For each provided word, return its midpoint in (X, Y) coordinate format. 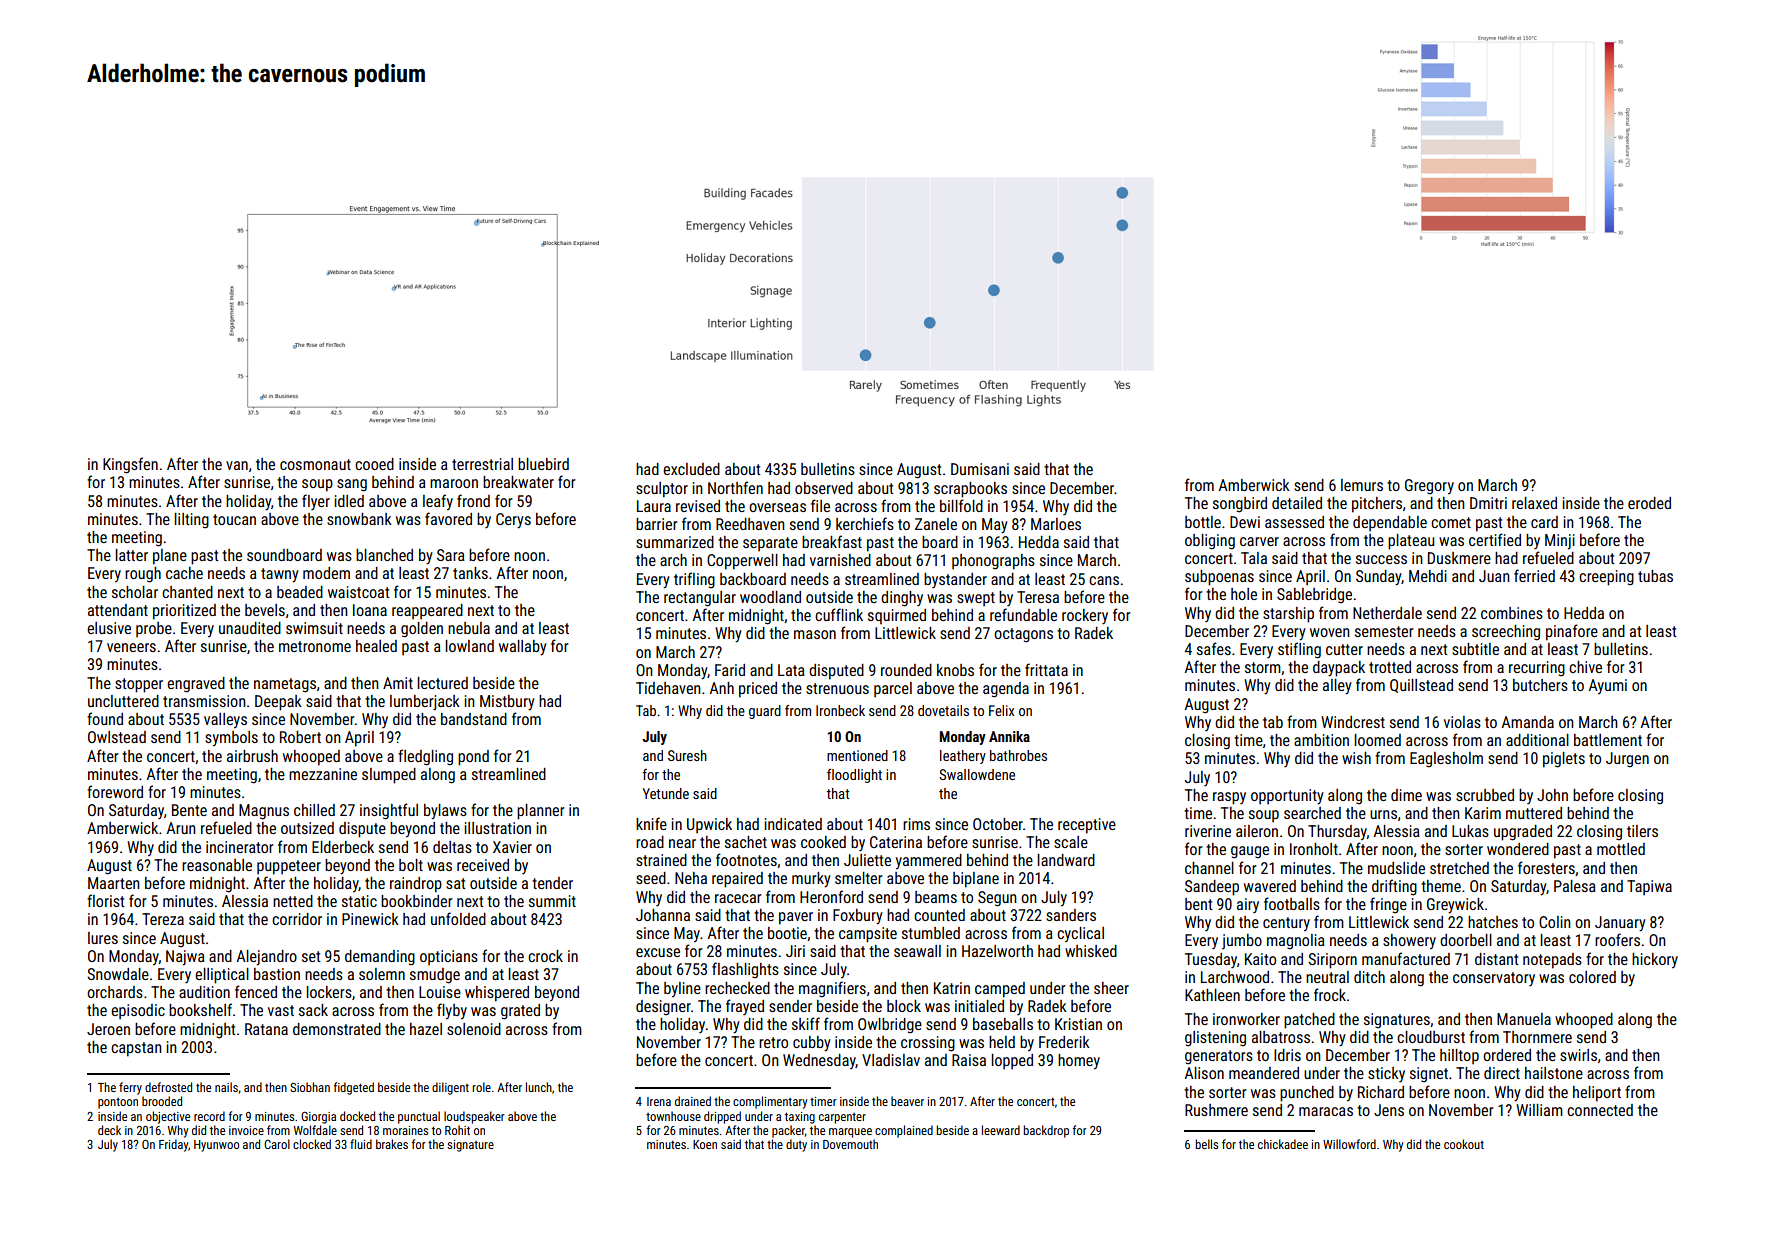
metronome (315, 646)
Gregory (1429, 487)
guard (765, 712)
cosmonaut (315, 464)
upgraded (1523, 833)
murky (811, 880)
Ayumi (1607, 686)
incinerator (240, 847)
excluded (691, 469)
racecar (738, 898)
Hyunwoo (216, 1146)
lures (103, 938)
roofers (1617, 939)
